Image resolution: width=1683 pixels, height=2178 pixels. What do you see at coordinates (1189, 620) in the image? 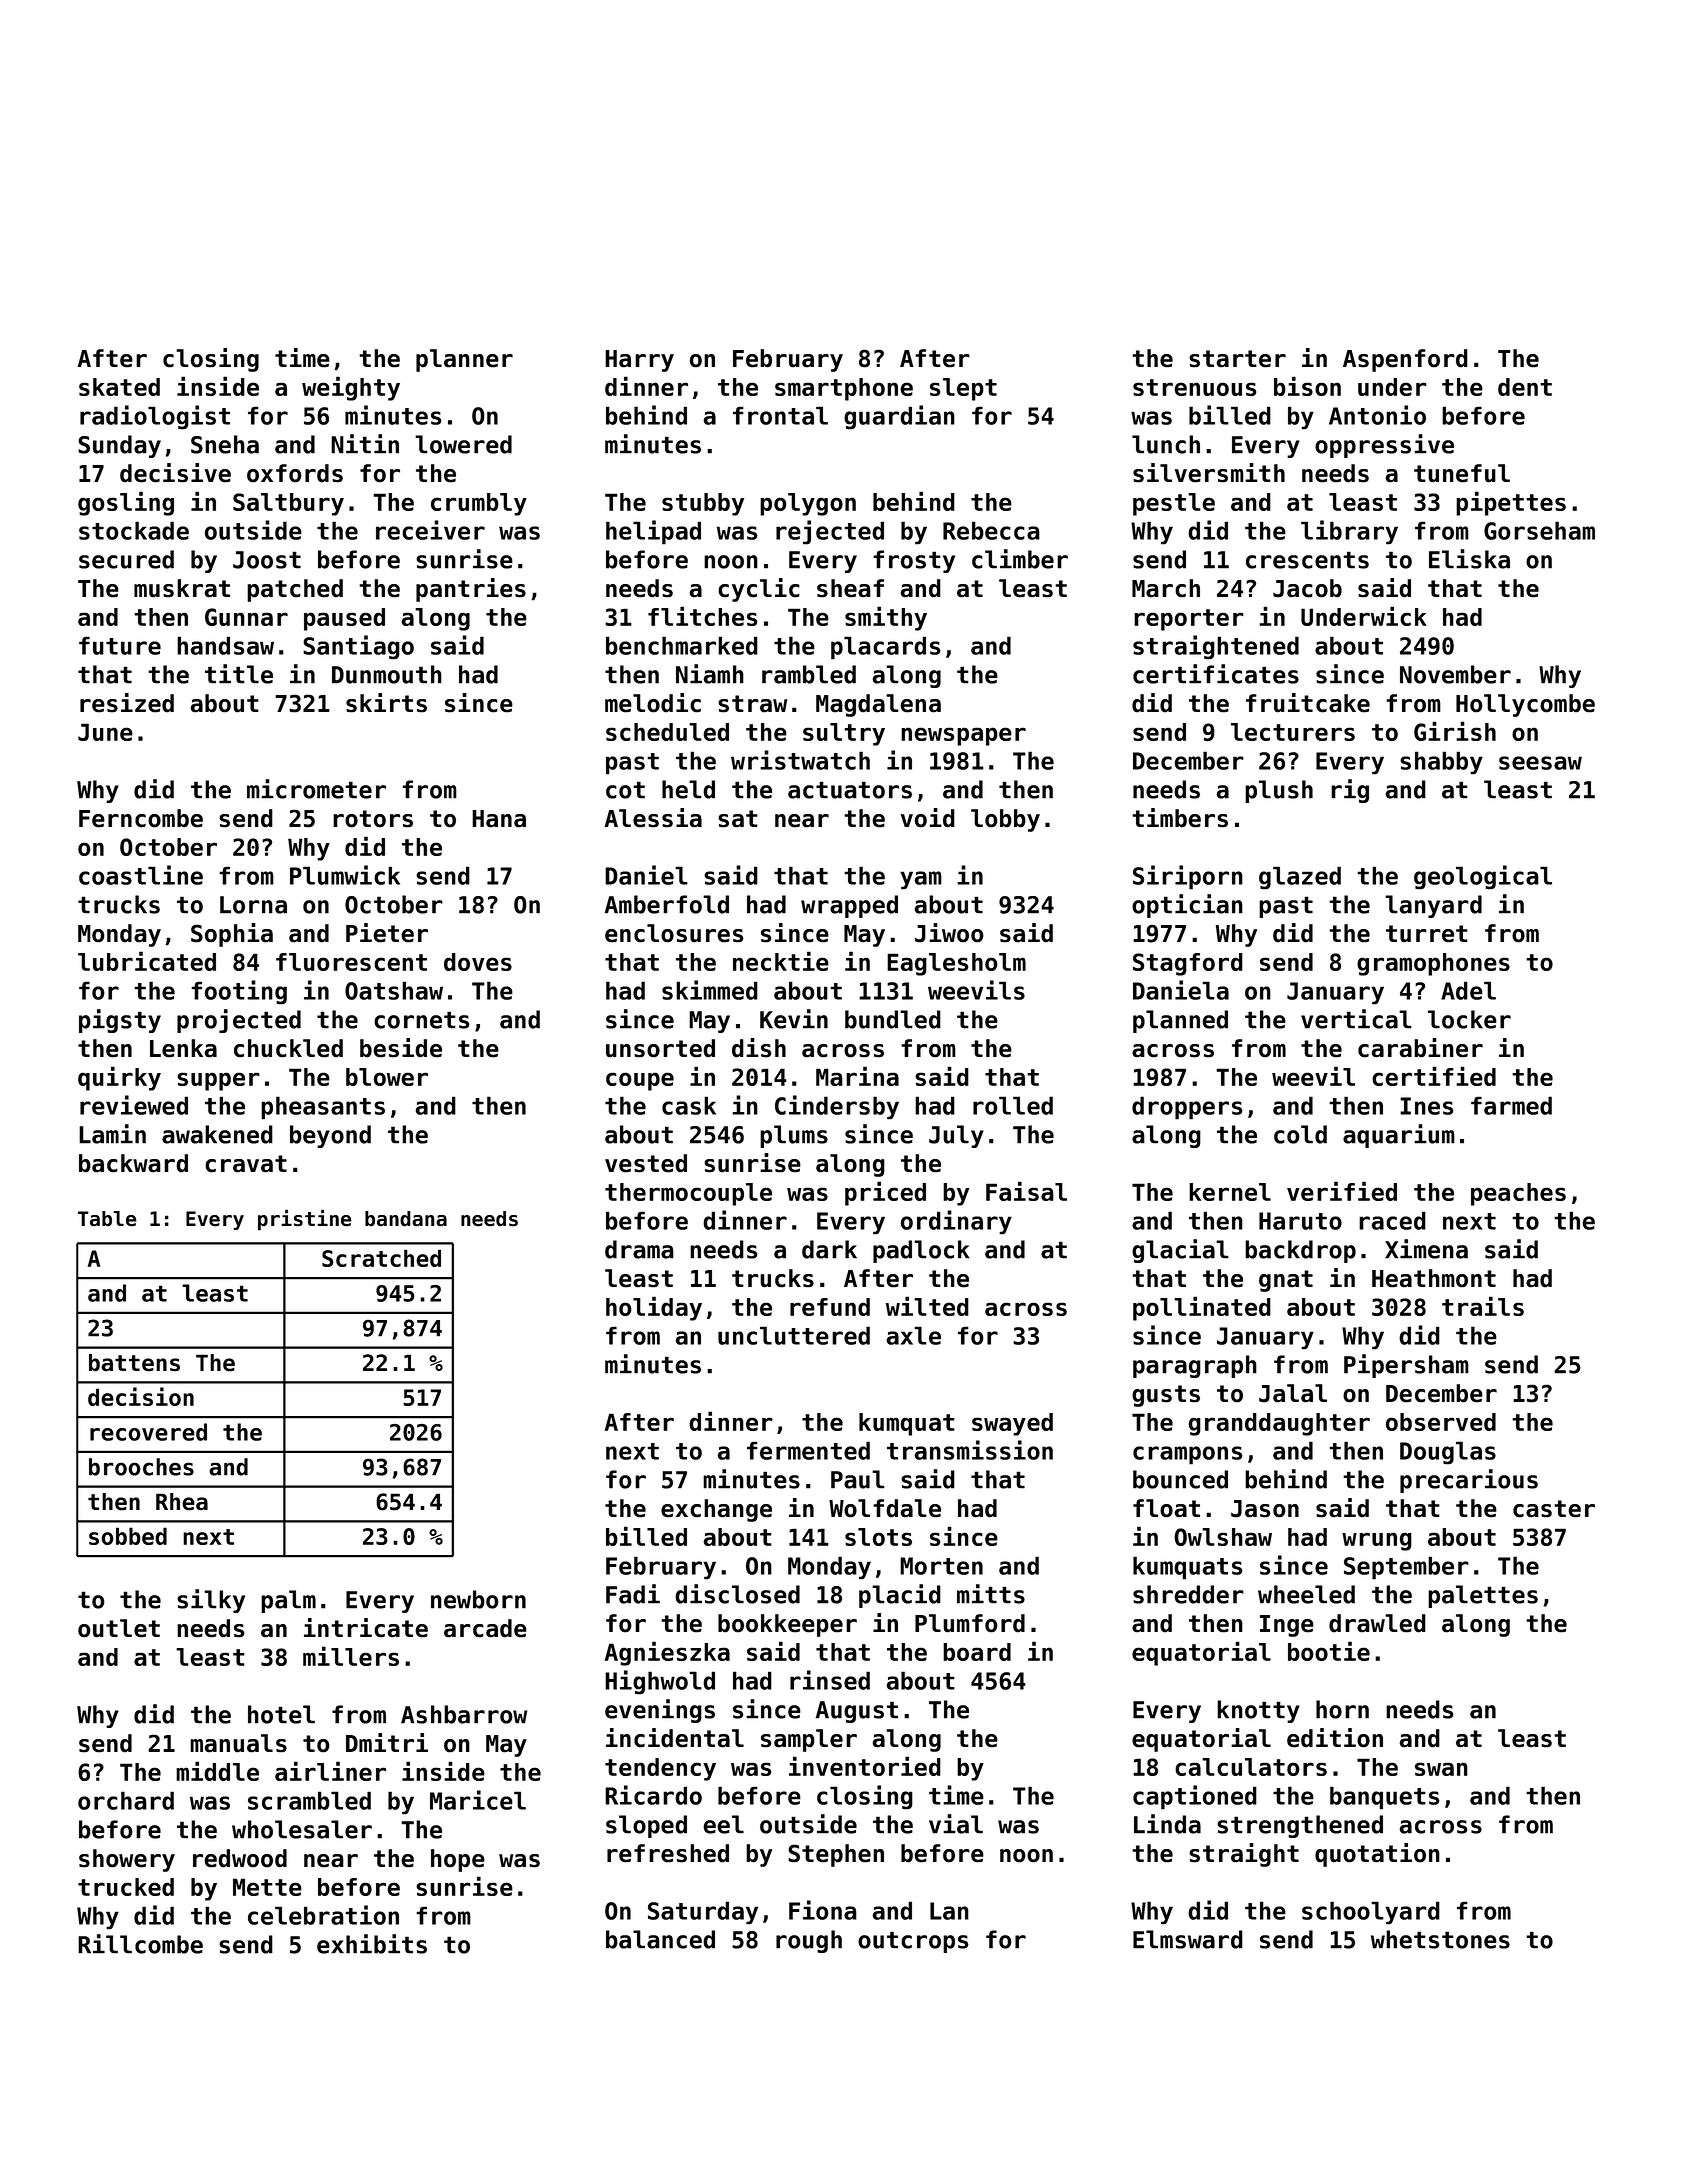
I see `reporter` at bounding box center [1189, 620].
